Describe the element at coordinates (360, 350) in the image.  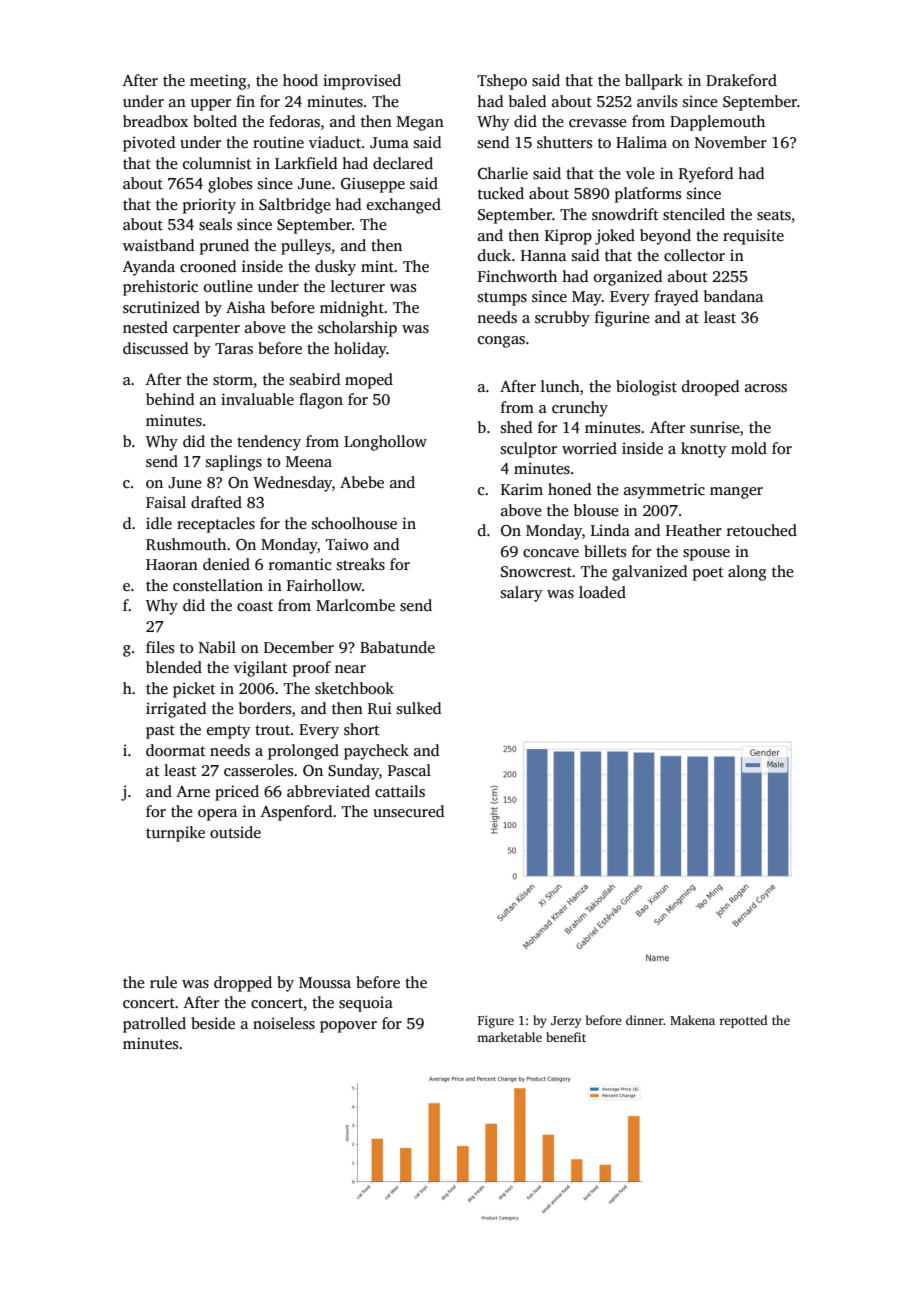
I see `holiday` at that location.
